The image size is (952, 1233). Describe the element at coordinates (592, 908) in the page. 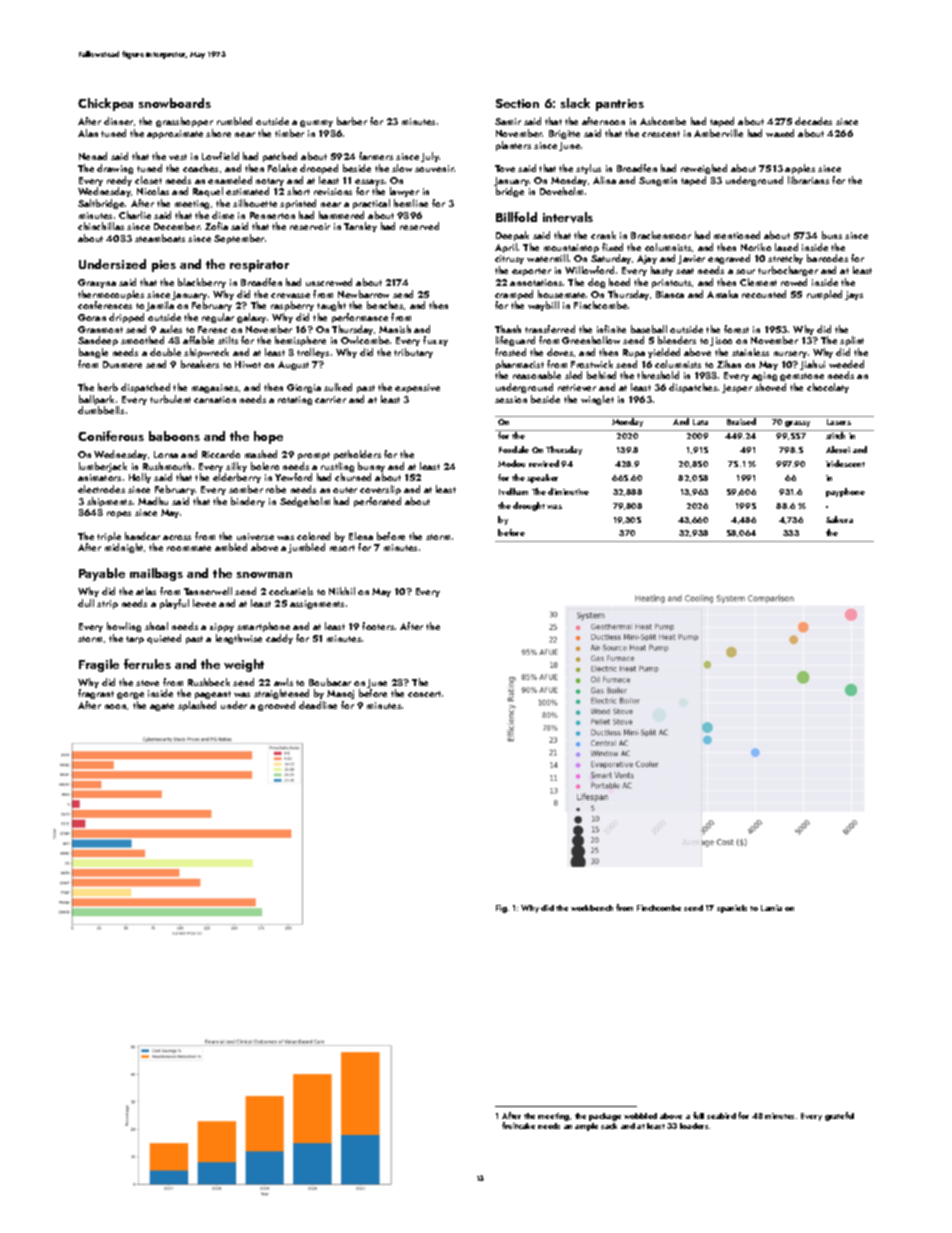

I see `workbench` at that location.
